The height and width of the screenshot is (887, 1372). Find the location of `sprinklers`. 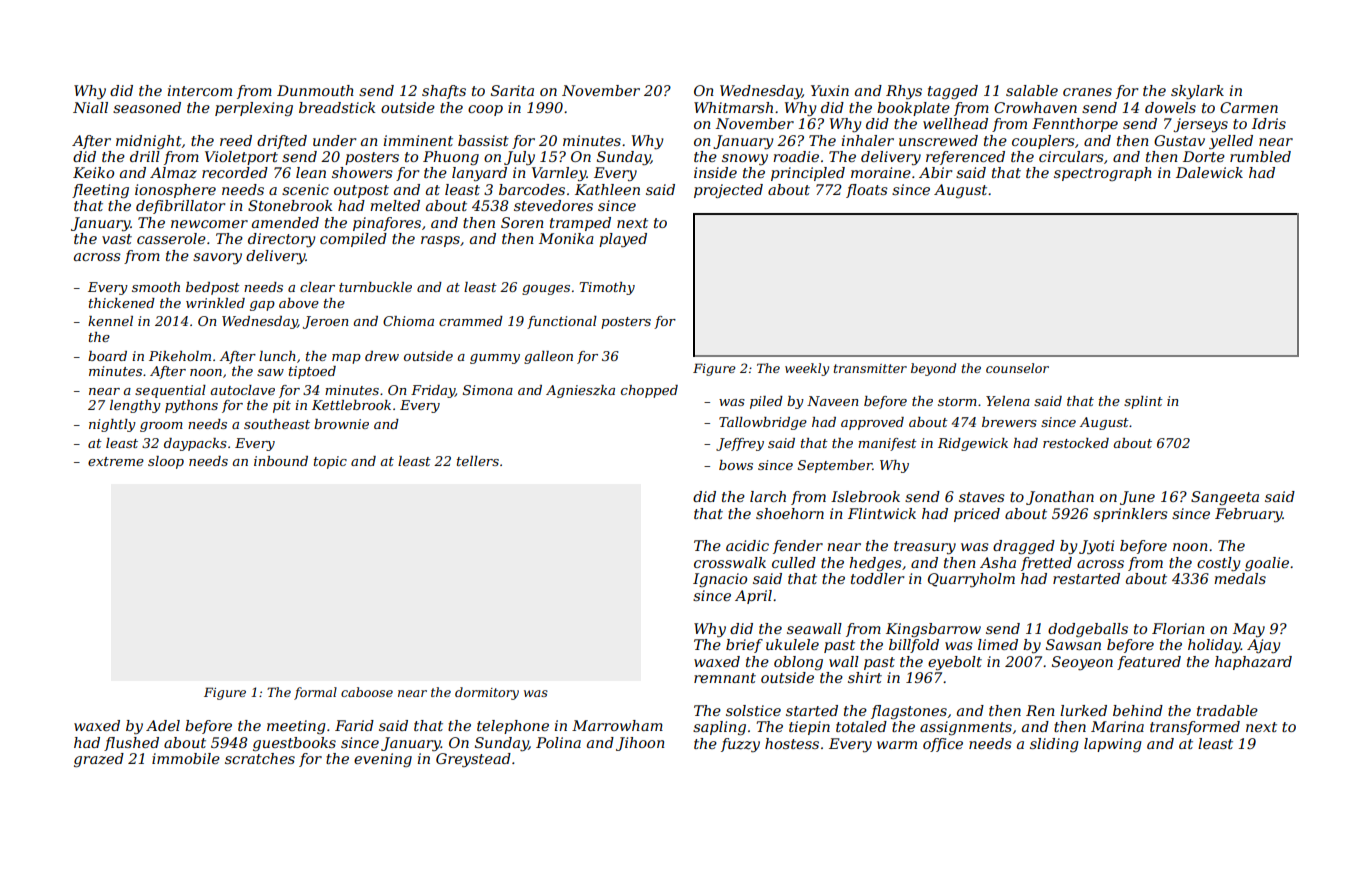

sprinklers is located at coordinates (1130, 515).
